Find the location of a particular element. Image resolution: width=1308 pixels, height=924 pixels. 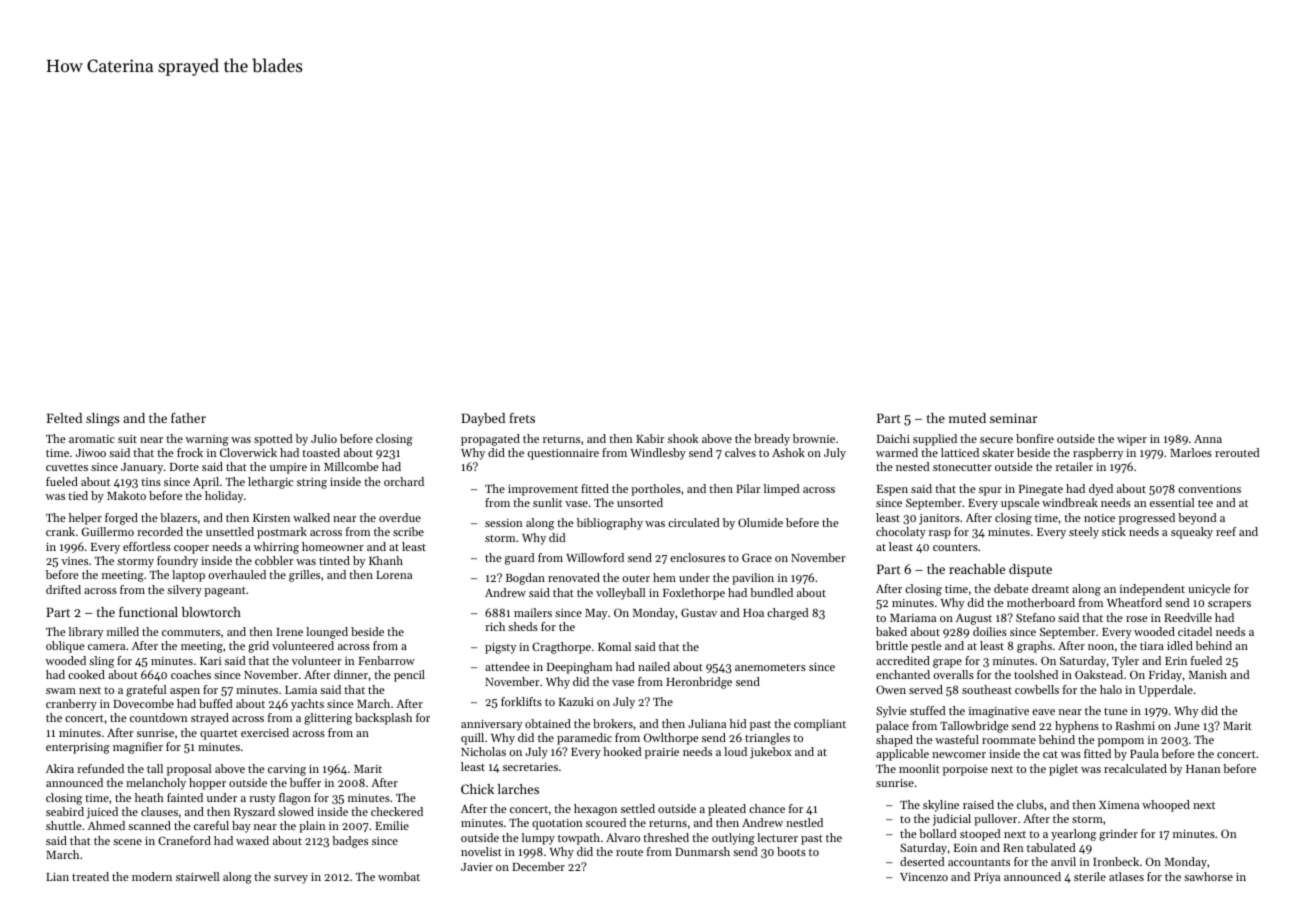

Lamia is located at coordinates (301, 690).
